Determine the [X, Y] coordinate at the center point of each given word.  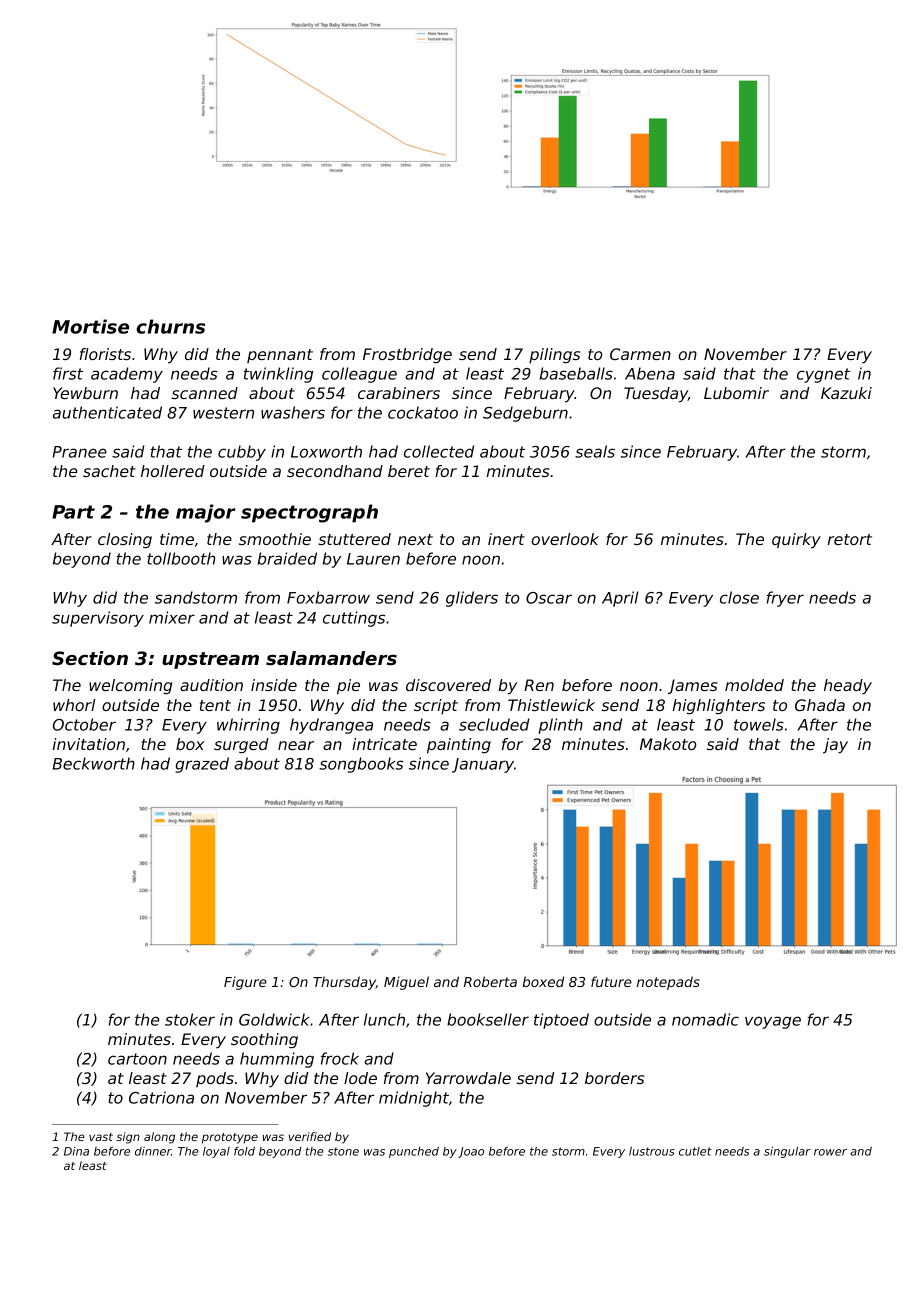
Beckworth [93, 763]
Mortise [90, 326]
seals [595, 451]
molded [754, 685]
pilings [554, 356]
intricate [384, 744]
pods [215, 1079]
